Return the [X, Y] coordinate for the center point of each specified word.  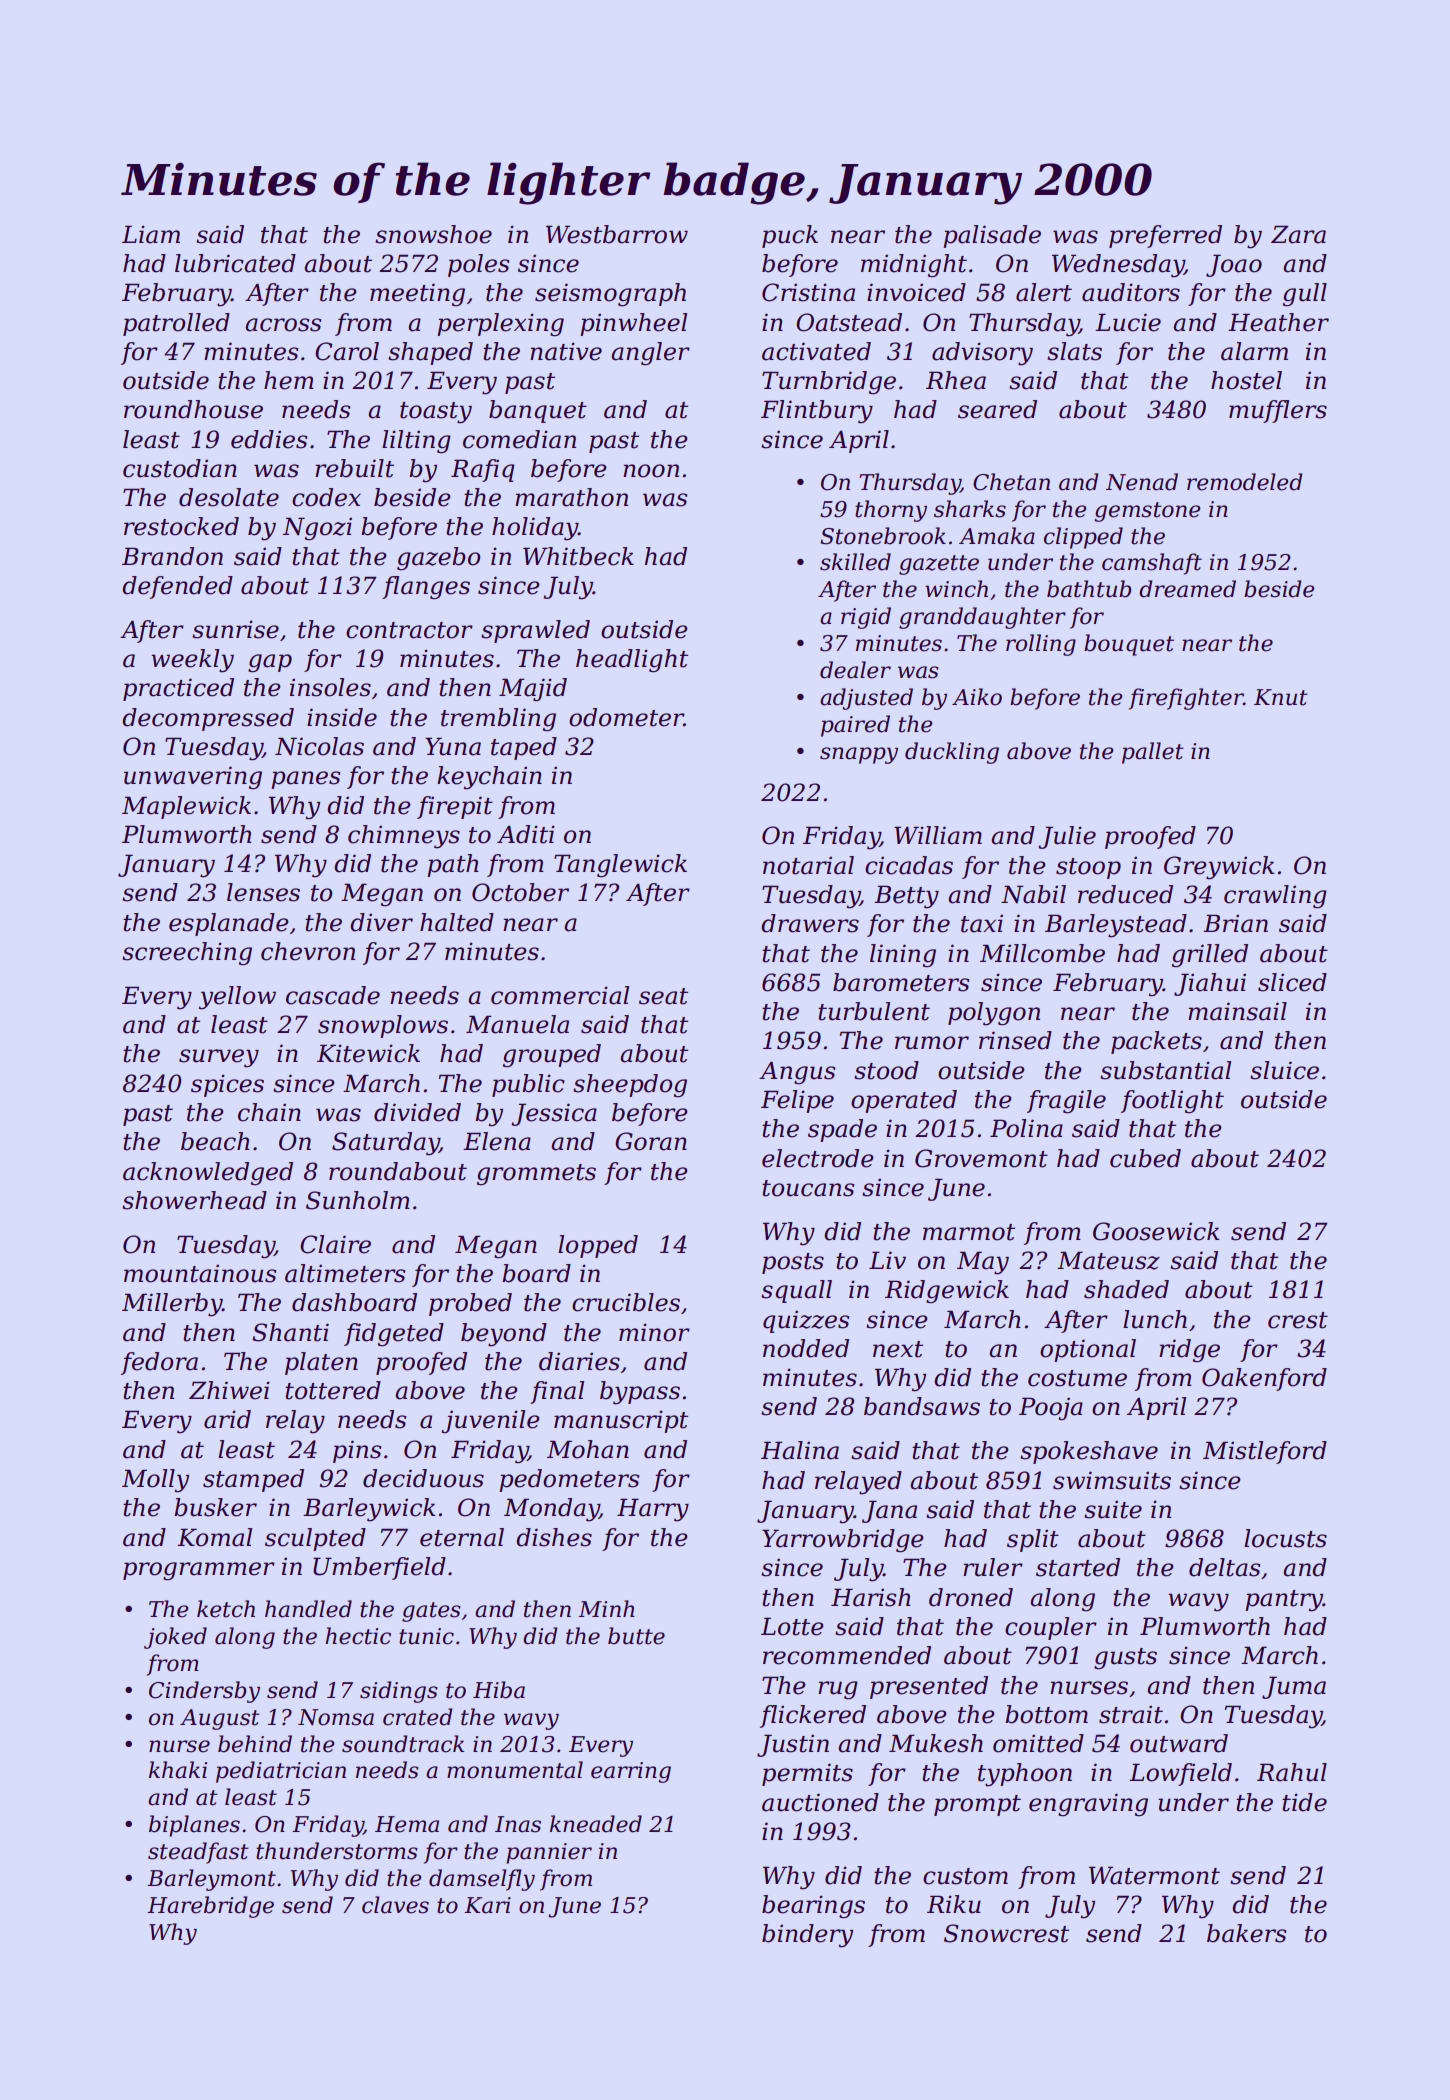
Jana [889, 1511]
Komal [214, 1537]
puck [790, 236]
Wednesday [1118, 266]
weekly [192, 661]
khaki [178, 1770]
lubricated [235, 263]
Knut [1281, 697]
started [1078, 1567]
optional [1088, 1350]
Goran [651, 1141]
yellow [237, 998]
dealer [855, 670]
